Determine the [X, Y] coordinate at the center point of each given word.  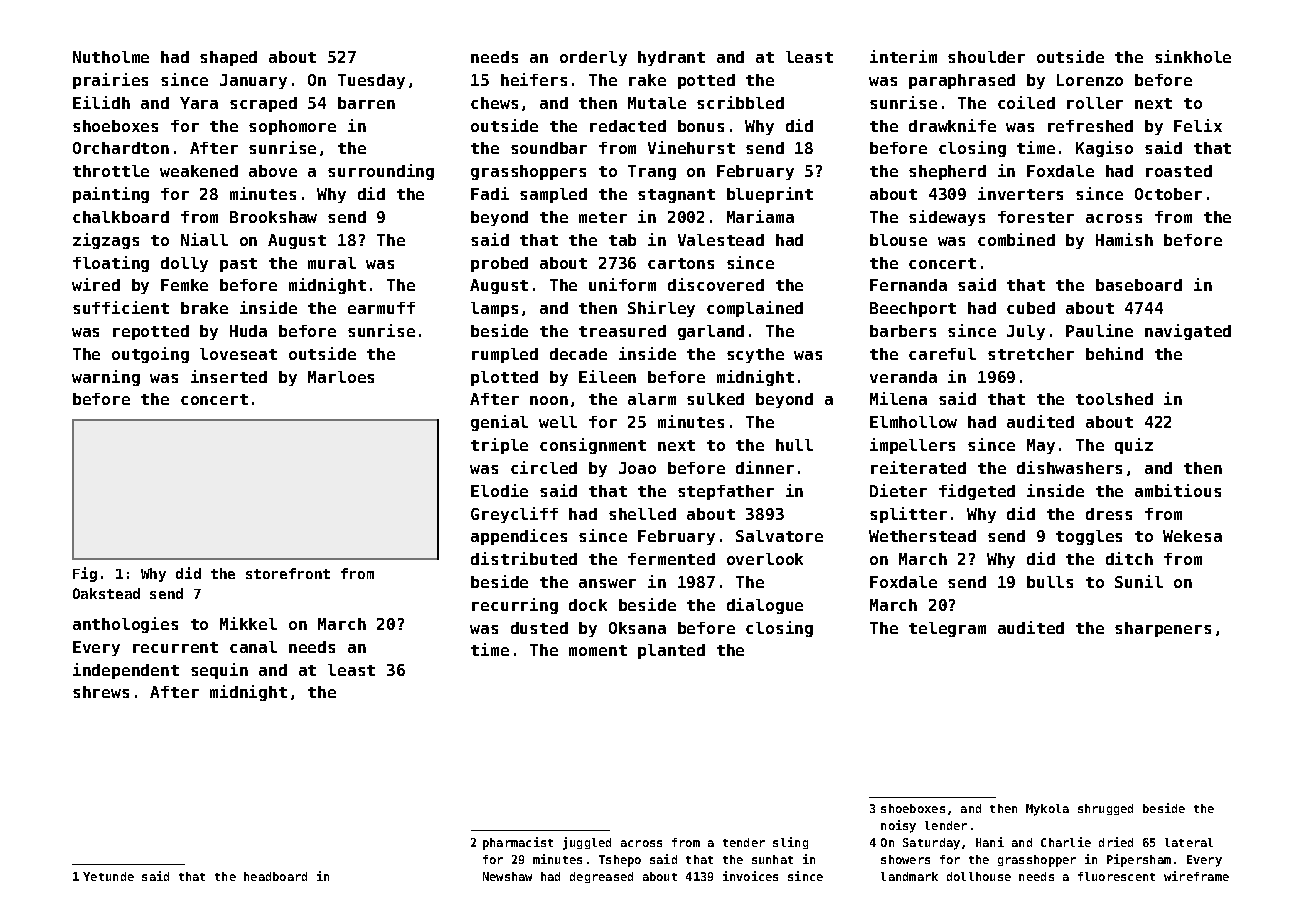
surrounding [381, 172]
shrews [101, 692]
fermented [671, 559]
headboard [275, 876]
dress [1109, 514]
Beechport [913, 309]
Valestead [721, 240]
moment [598, 650]
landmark [909, 876]
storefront [288, 573]
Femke [184, 285]
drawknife [952, 125]
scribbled [740, 102]
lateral [1189, 842]
